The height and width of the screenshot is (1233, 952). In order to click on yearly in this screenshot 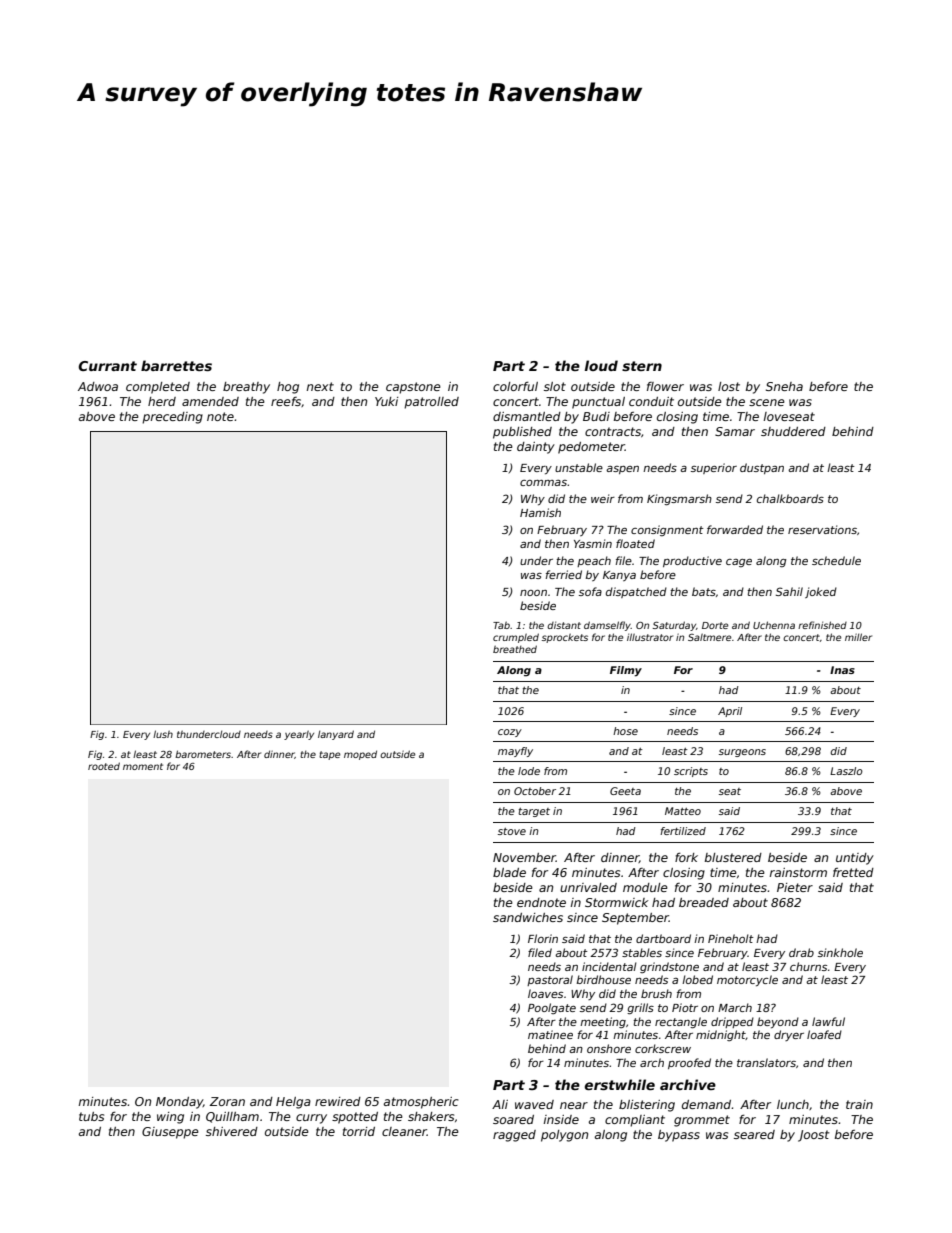, I will do `click(299, 735)`.
